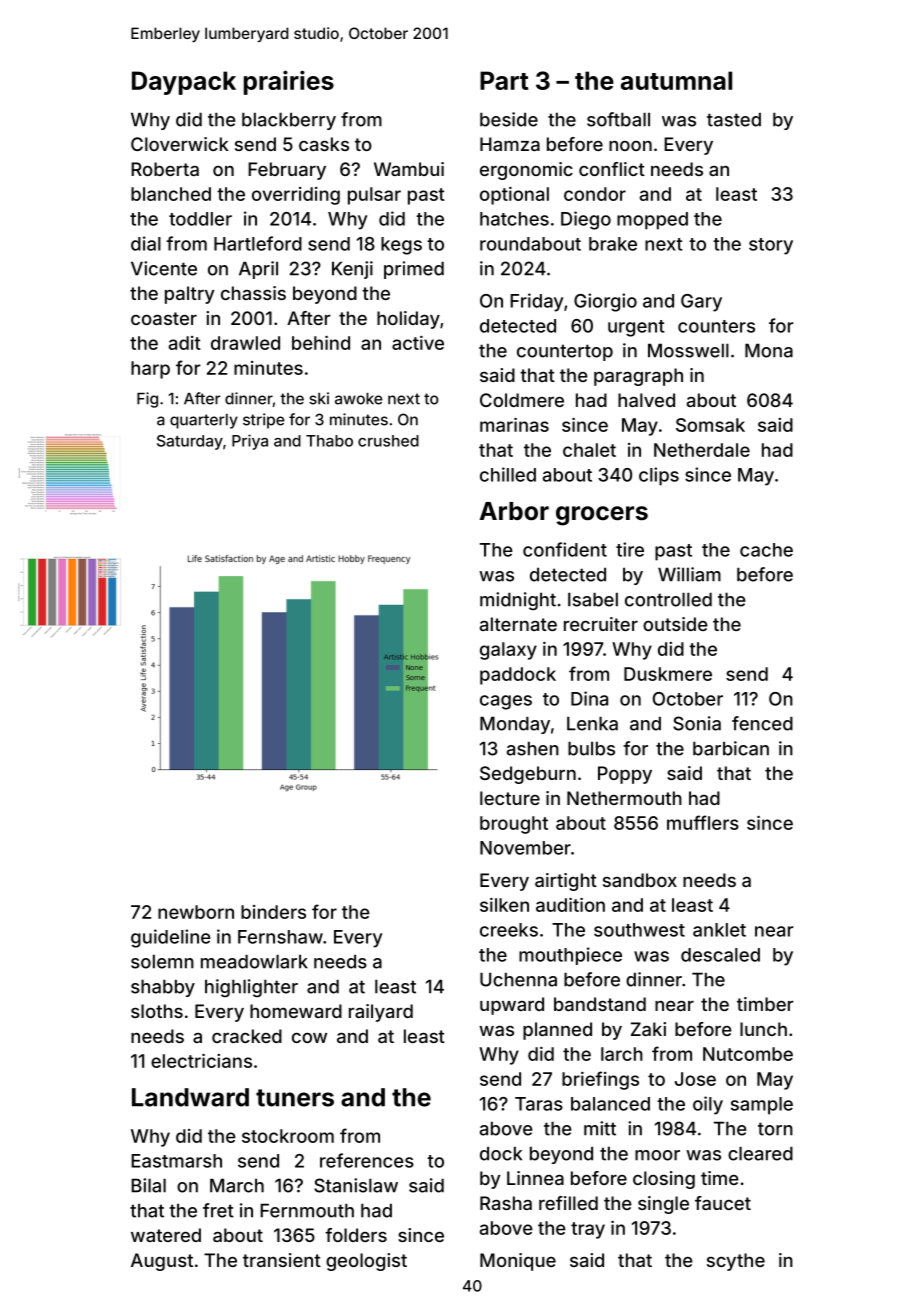 The height and width of the page is (1314, 924). What do you see at coordinates (508, 474) in the page?
I see `chilled` at bounding box center [508, 474].
